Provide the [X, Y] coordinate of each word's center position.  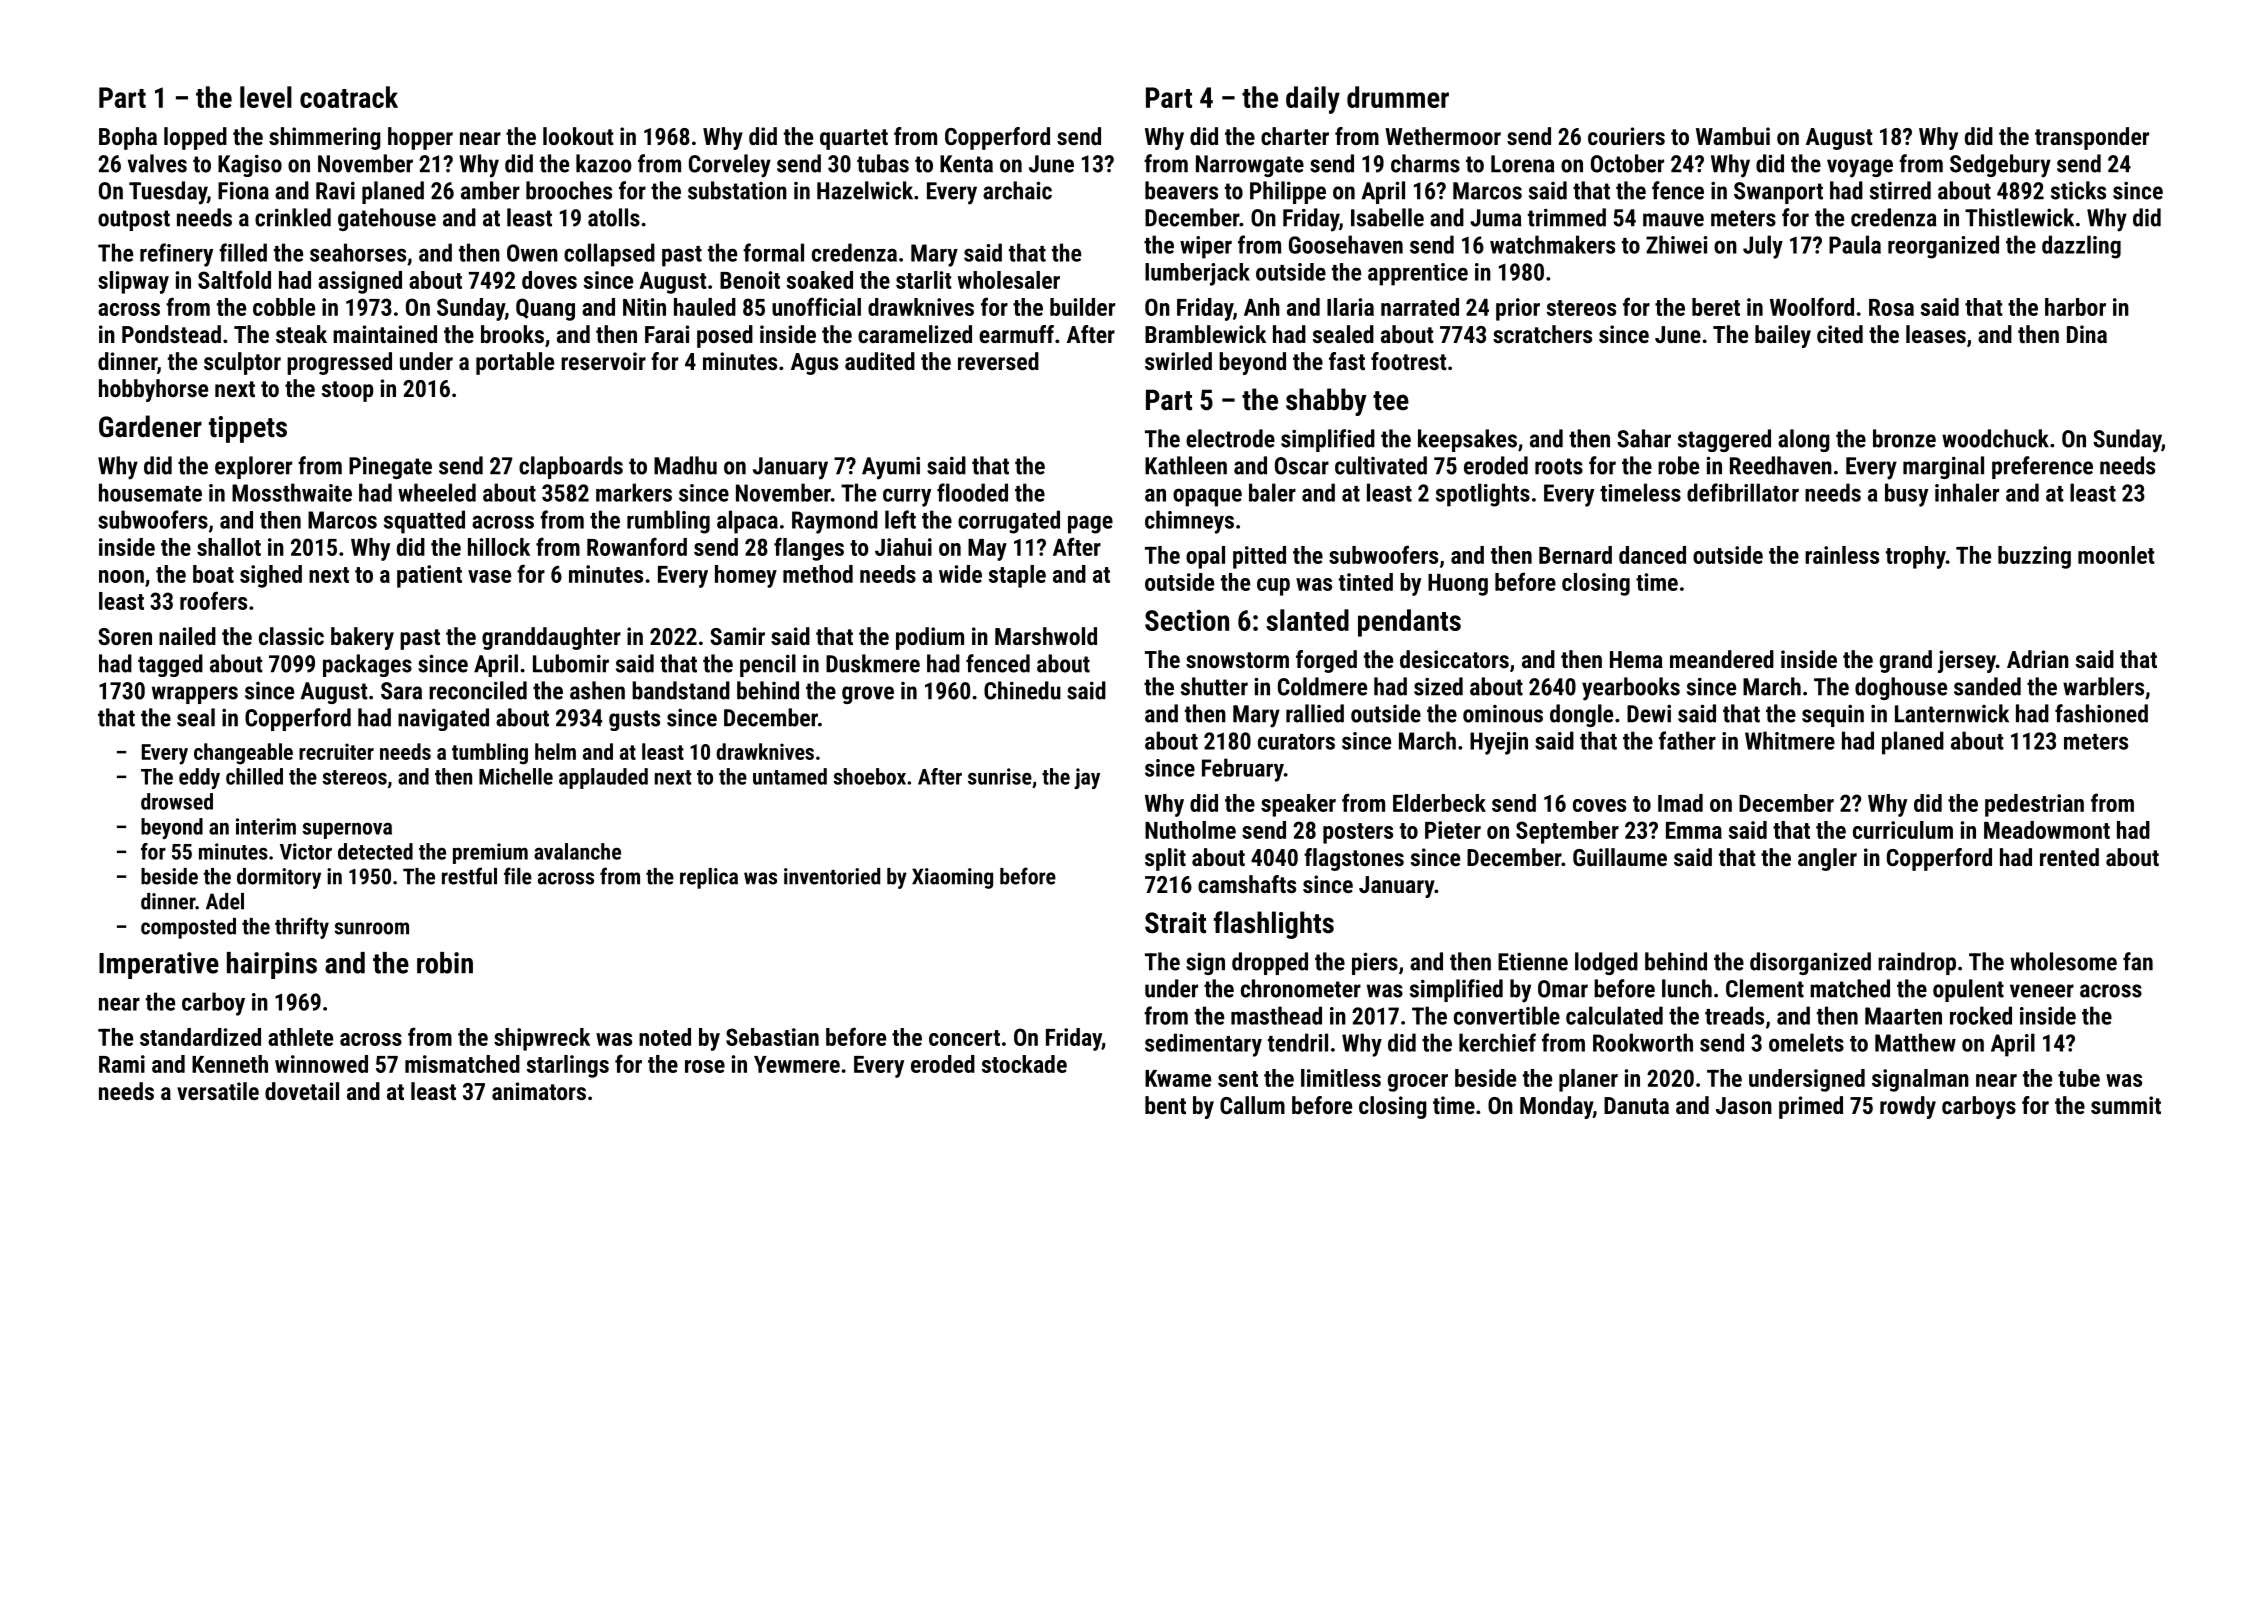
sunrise [1000, 776]
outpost [134, 220]
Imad [1680, 803]
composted [188, 928]
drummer [1398, 97]
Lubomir [571, 663]
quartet [854, 139]
